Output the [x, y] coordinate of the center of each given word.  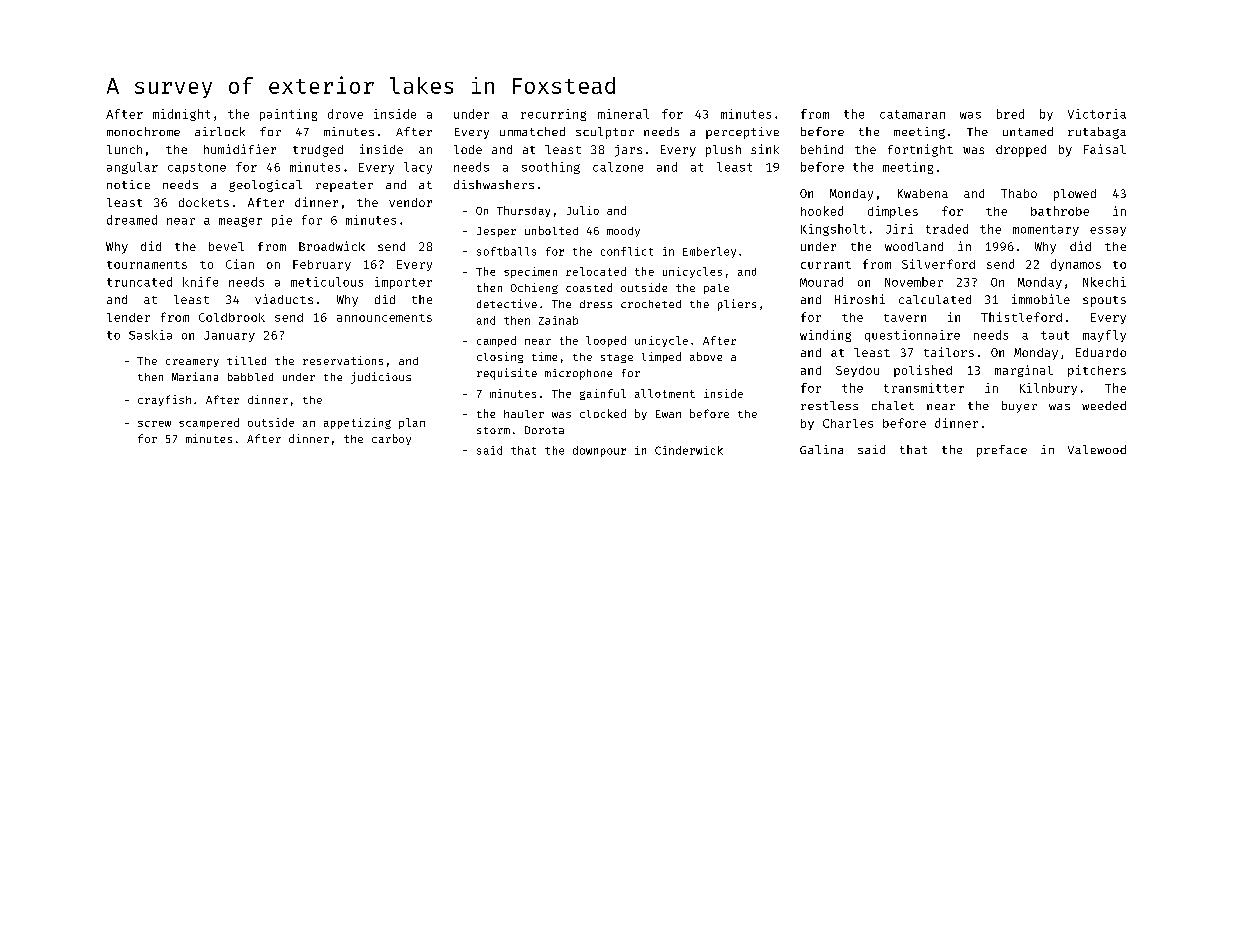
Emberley [709, 252]
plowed [1075, 195]
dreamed [132, 220]
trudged [318, 151]
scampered [209, 423]
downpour [599, 451]
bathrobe [1060, 211]
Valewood [1097, 449]
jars [628, 151]
